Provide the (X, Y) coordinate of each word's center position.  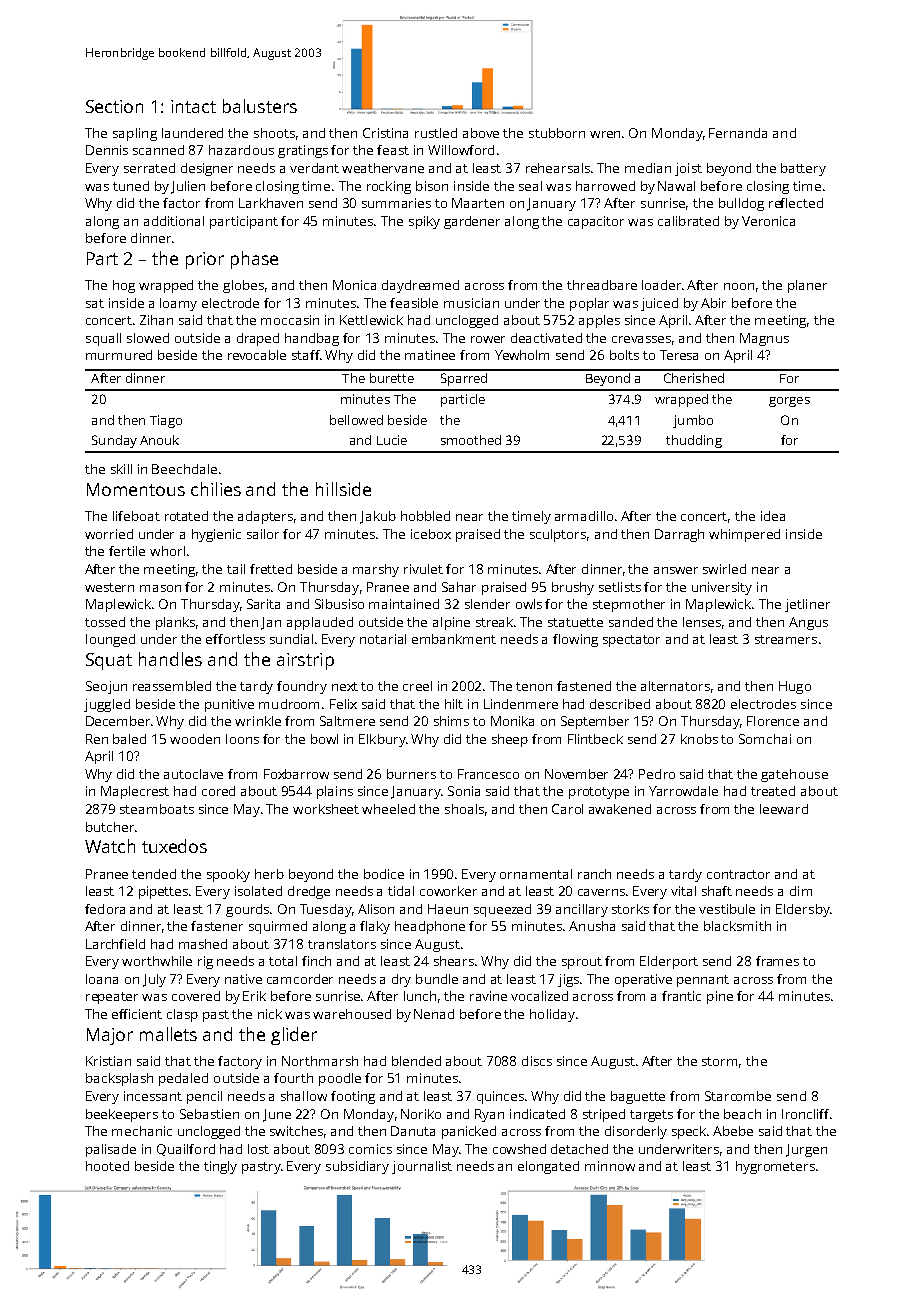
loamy (178, 304)
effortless (235, 639)
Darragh (679, 535)
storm (719, 1061)
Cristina (385, 133)
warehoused (352, 1014)
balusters (260, 106)
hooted (107, 1166)
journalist (422, 1167)
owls (529, 604)
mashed (203, 944)
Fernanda (738, 133)
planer (807, 286)
